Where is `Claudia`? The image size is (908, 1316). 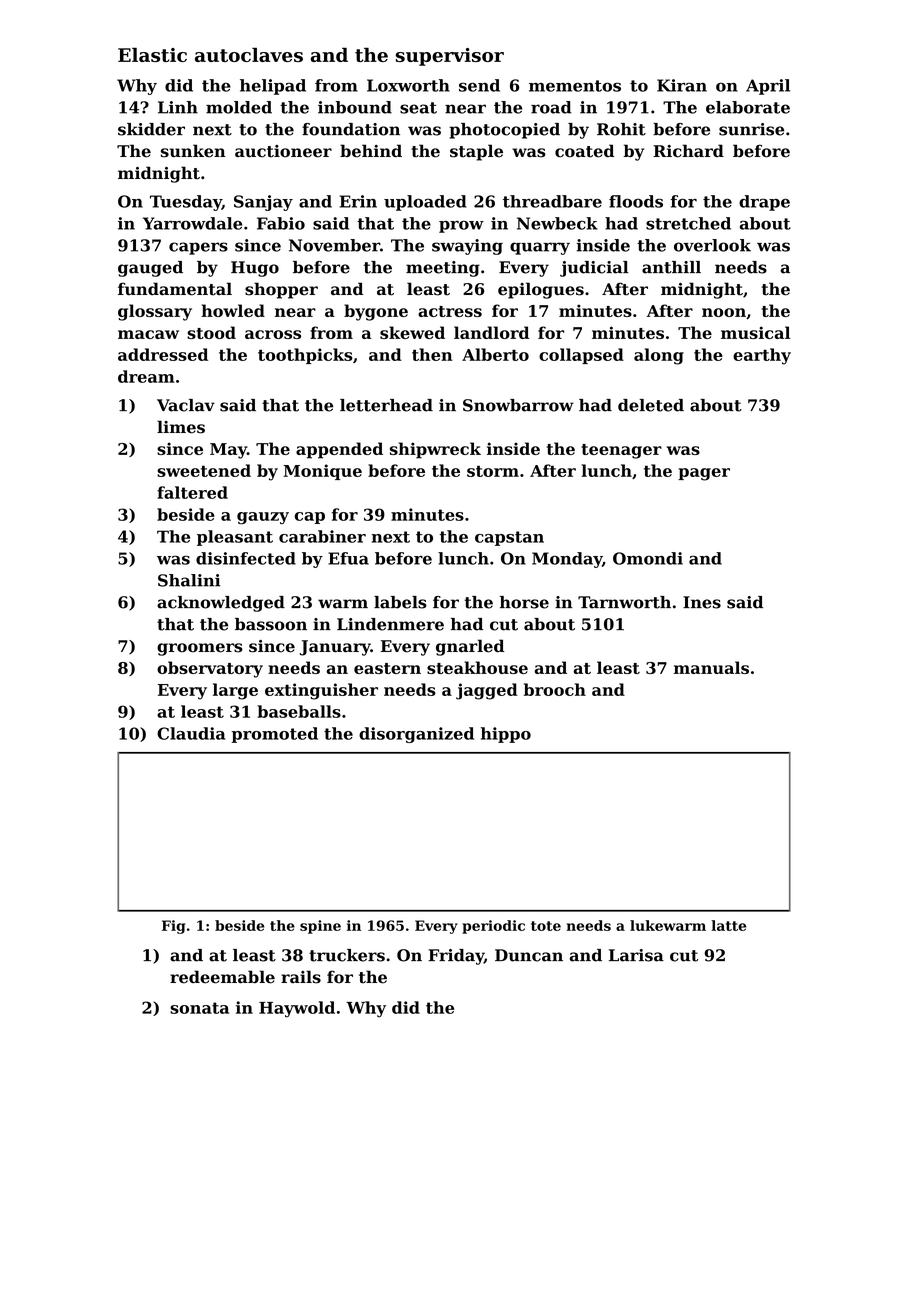 Claudia is located at coordinates (191, 733).
